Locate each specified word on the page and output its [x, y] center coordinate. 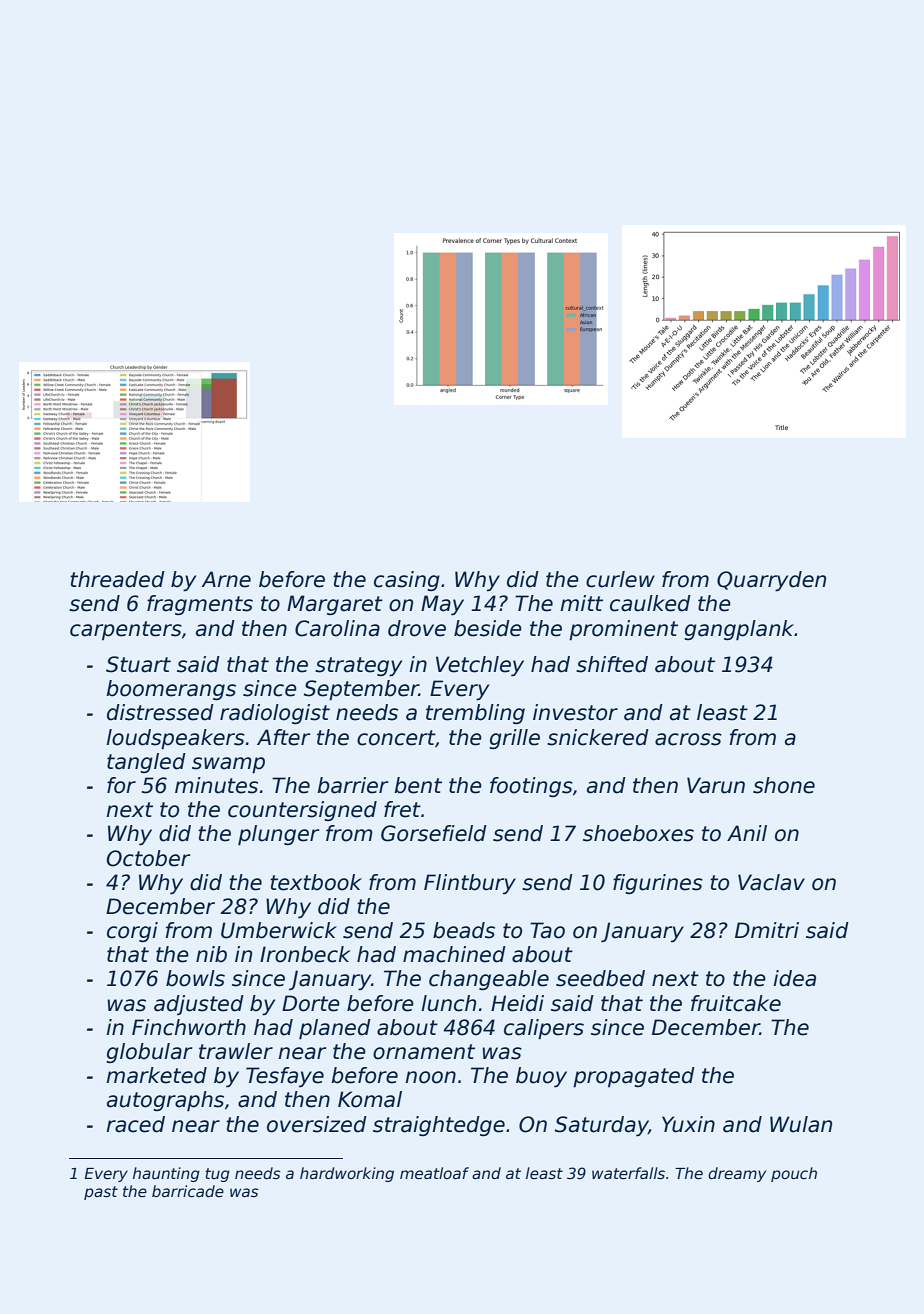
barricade [188, 1191]
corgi [132, 932]
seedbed [600, 978]
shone [784, 785]
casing [407, 581]
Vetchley [480, 666]
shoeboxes [638, 833]
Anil [747, 833]
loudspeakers [175, 739]
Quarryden [771, 581]
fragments [200, 605]
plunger [278, 835]
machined [454, 954]
